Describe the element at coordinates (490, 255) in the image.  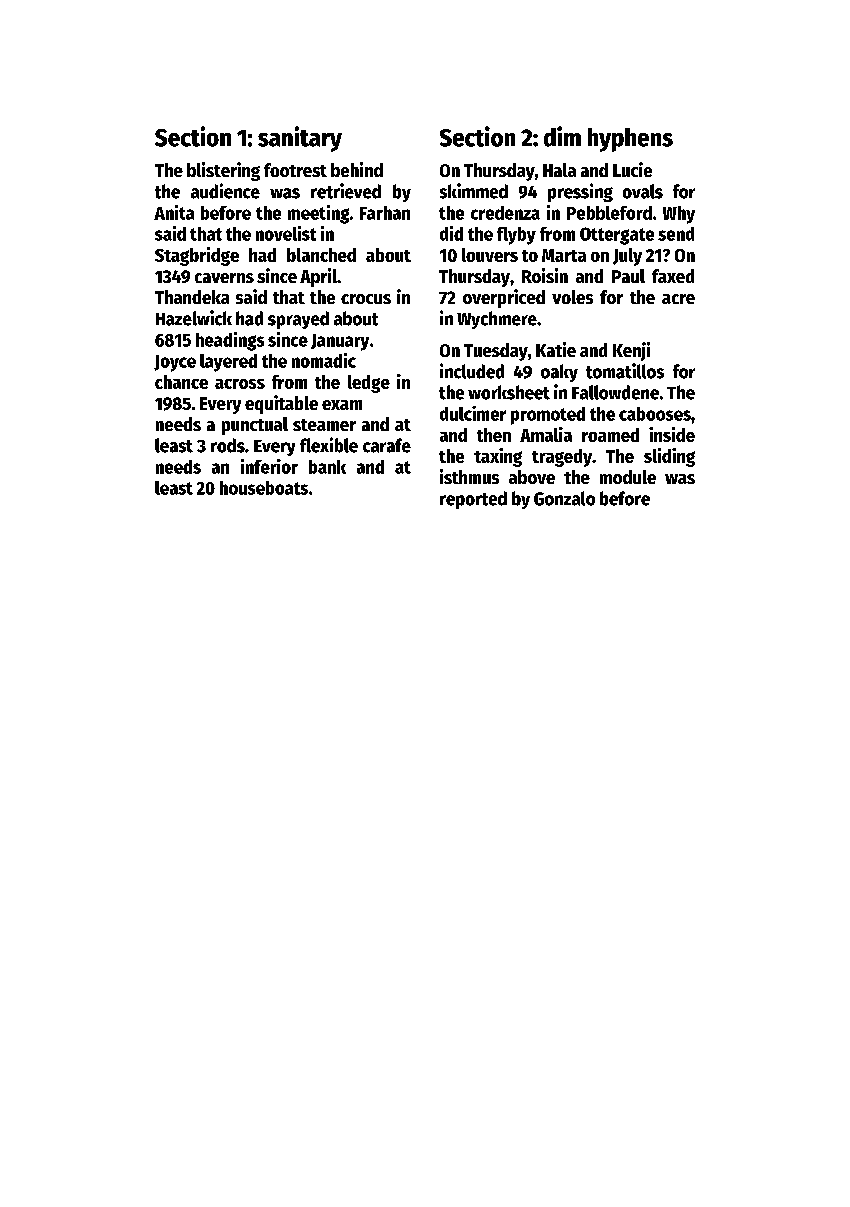
I see `louvers` at that location.
